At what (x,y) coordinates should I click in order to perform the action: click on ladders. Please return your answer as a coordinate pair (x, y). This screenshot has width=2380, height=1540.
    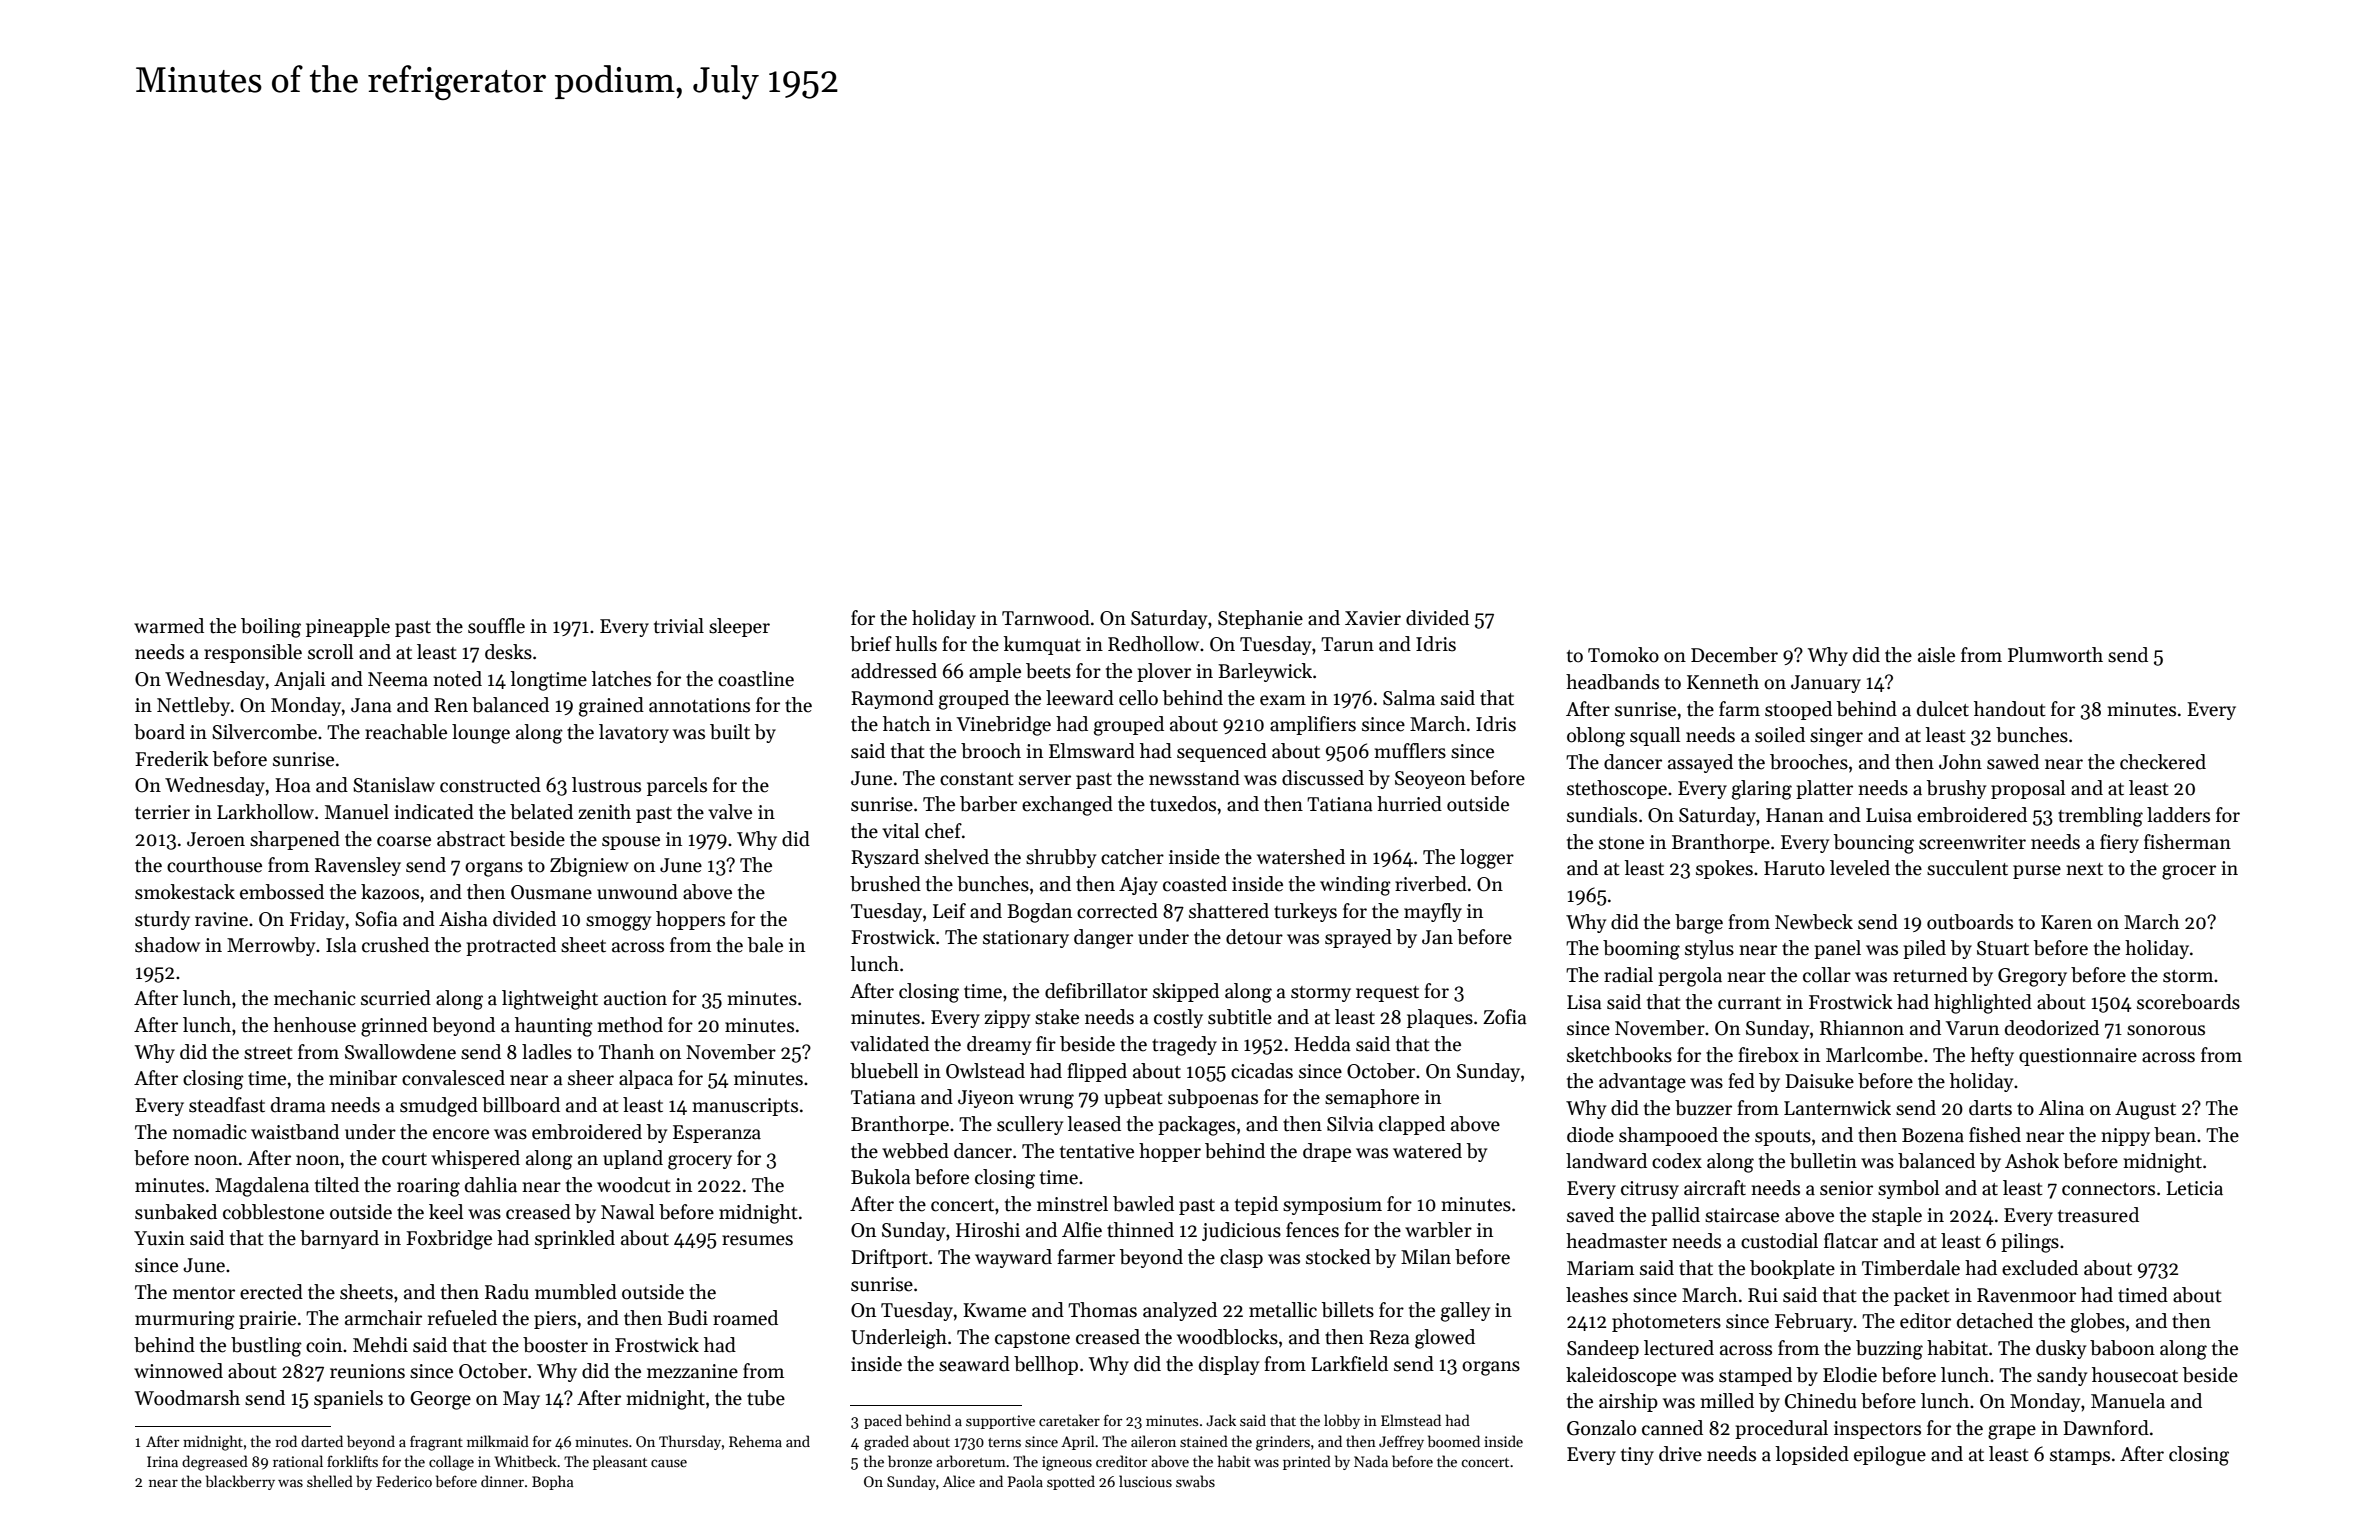
    Looking at the image, I should click on (2178, 815).
